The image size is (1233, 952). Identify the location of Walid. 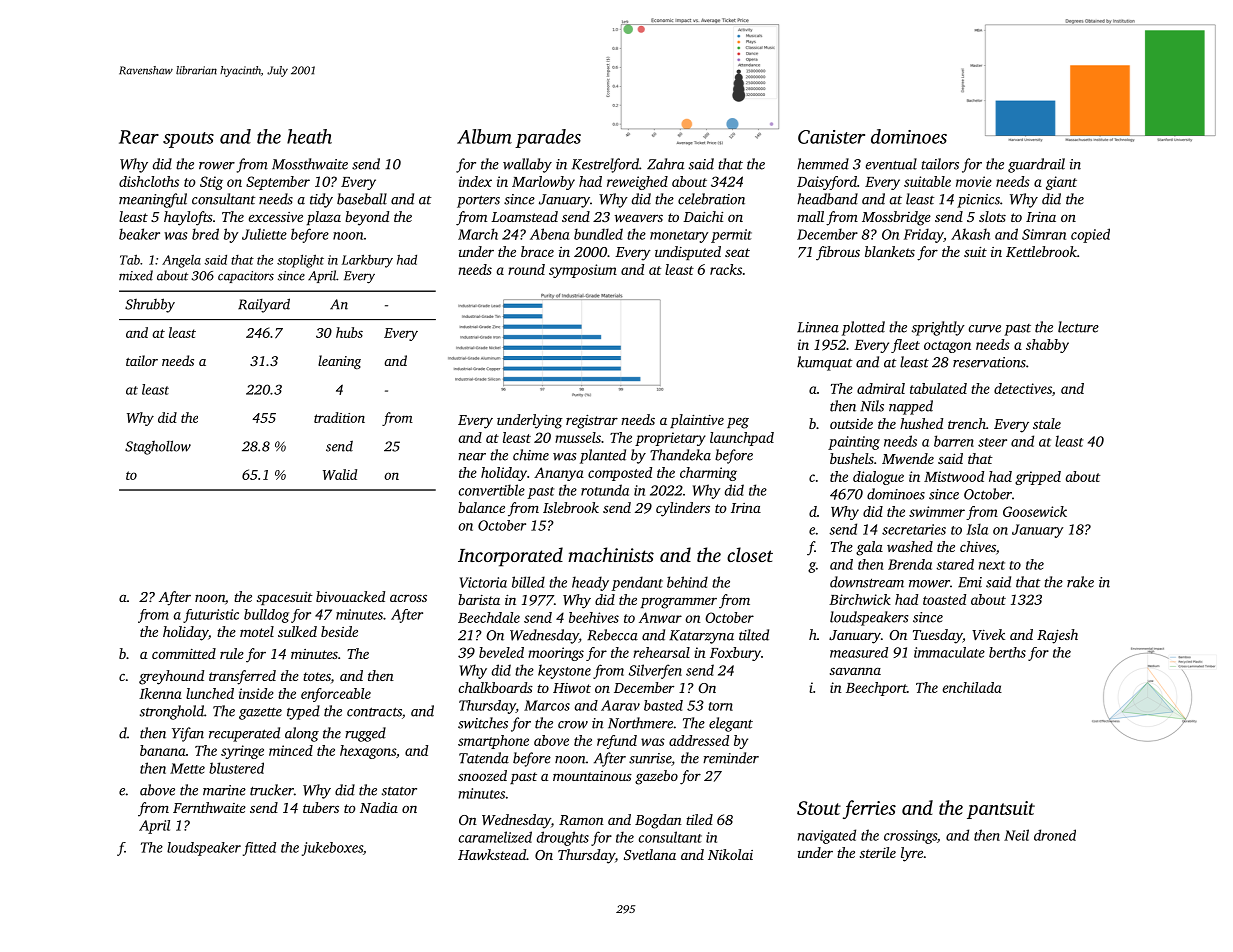
(340, 474).
